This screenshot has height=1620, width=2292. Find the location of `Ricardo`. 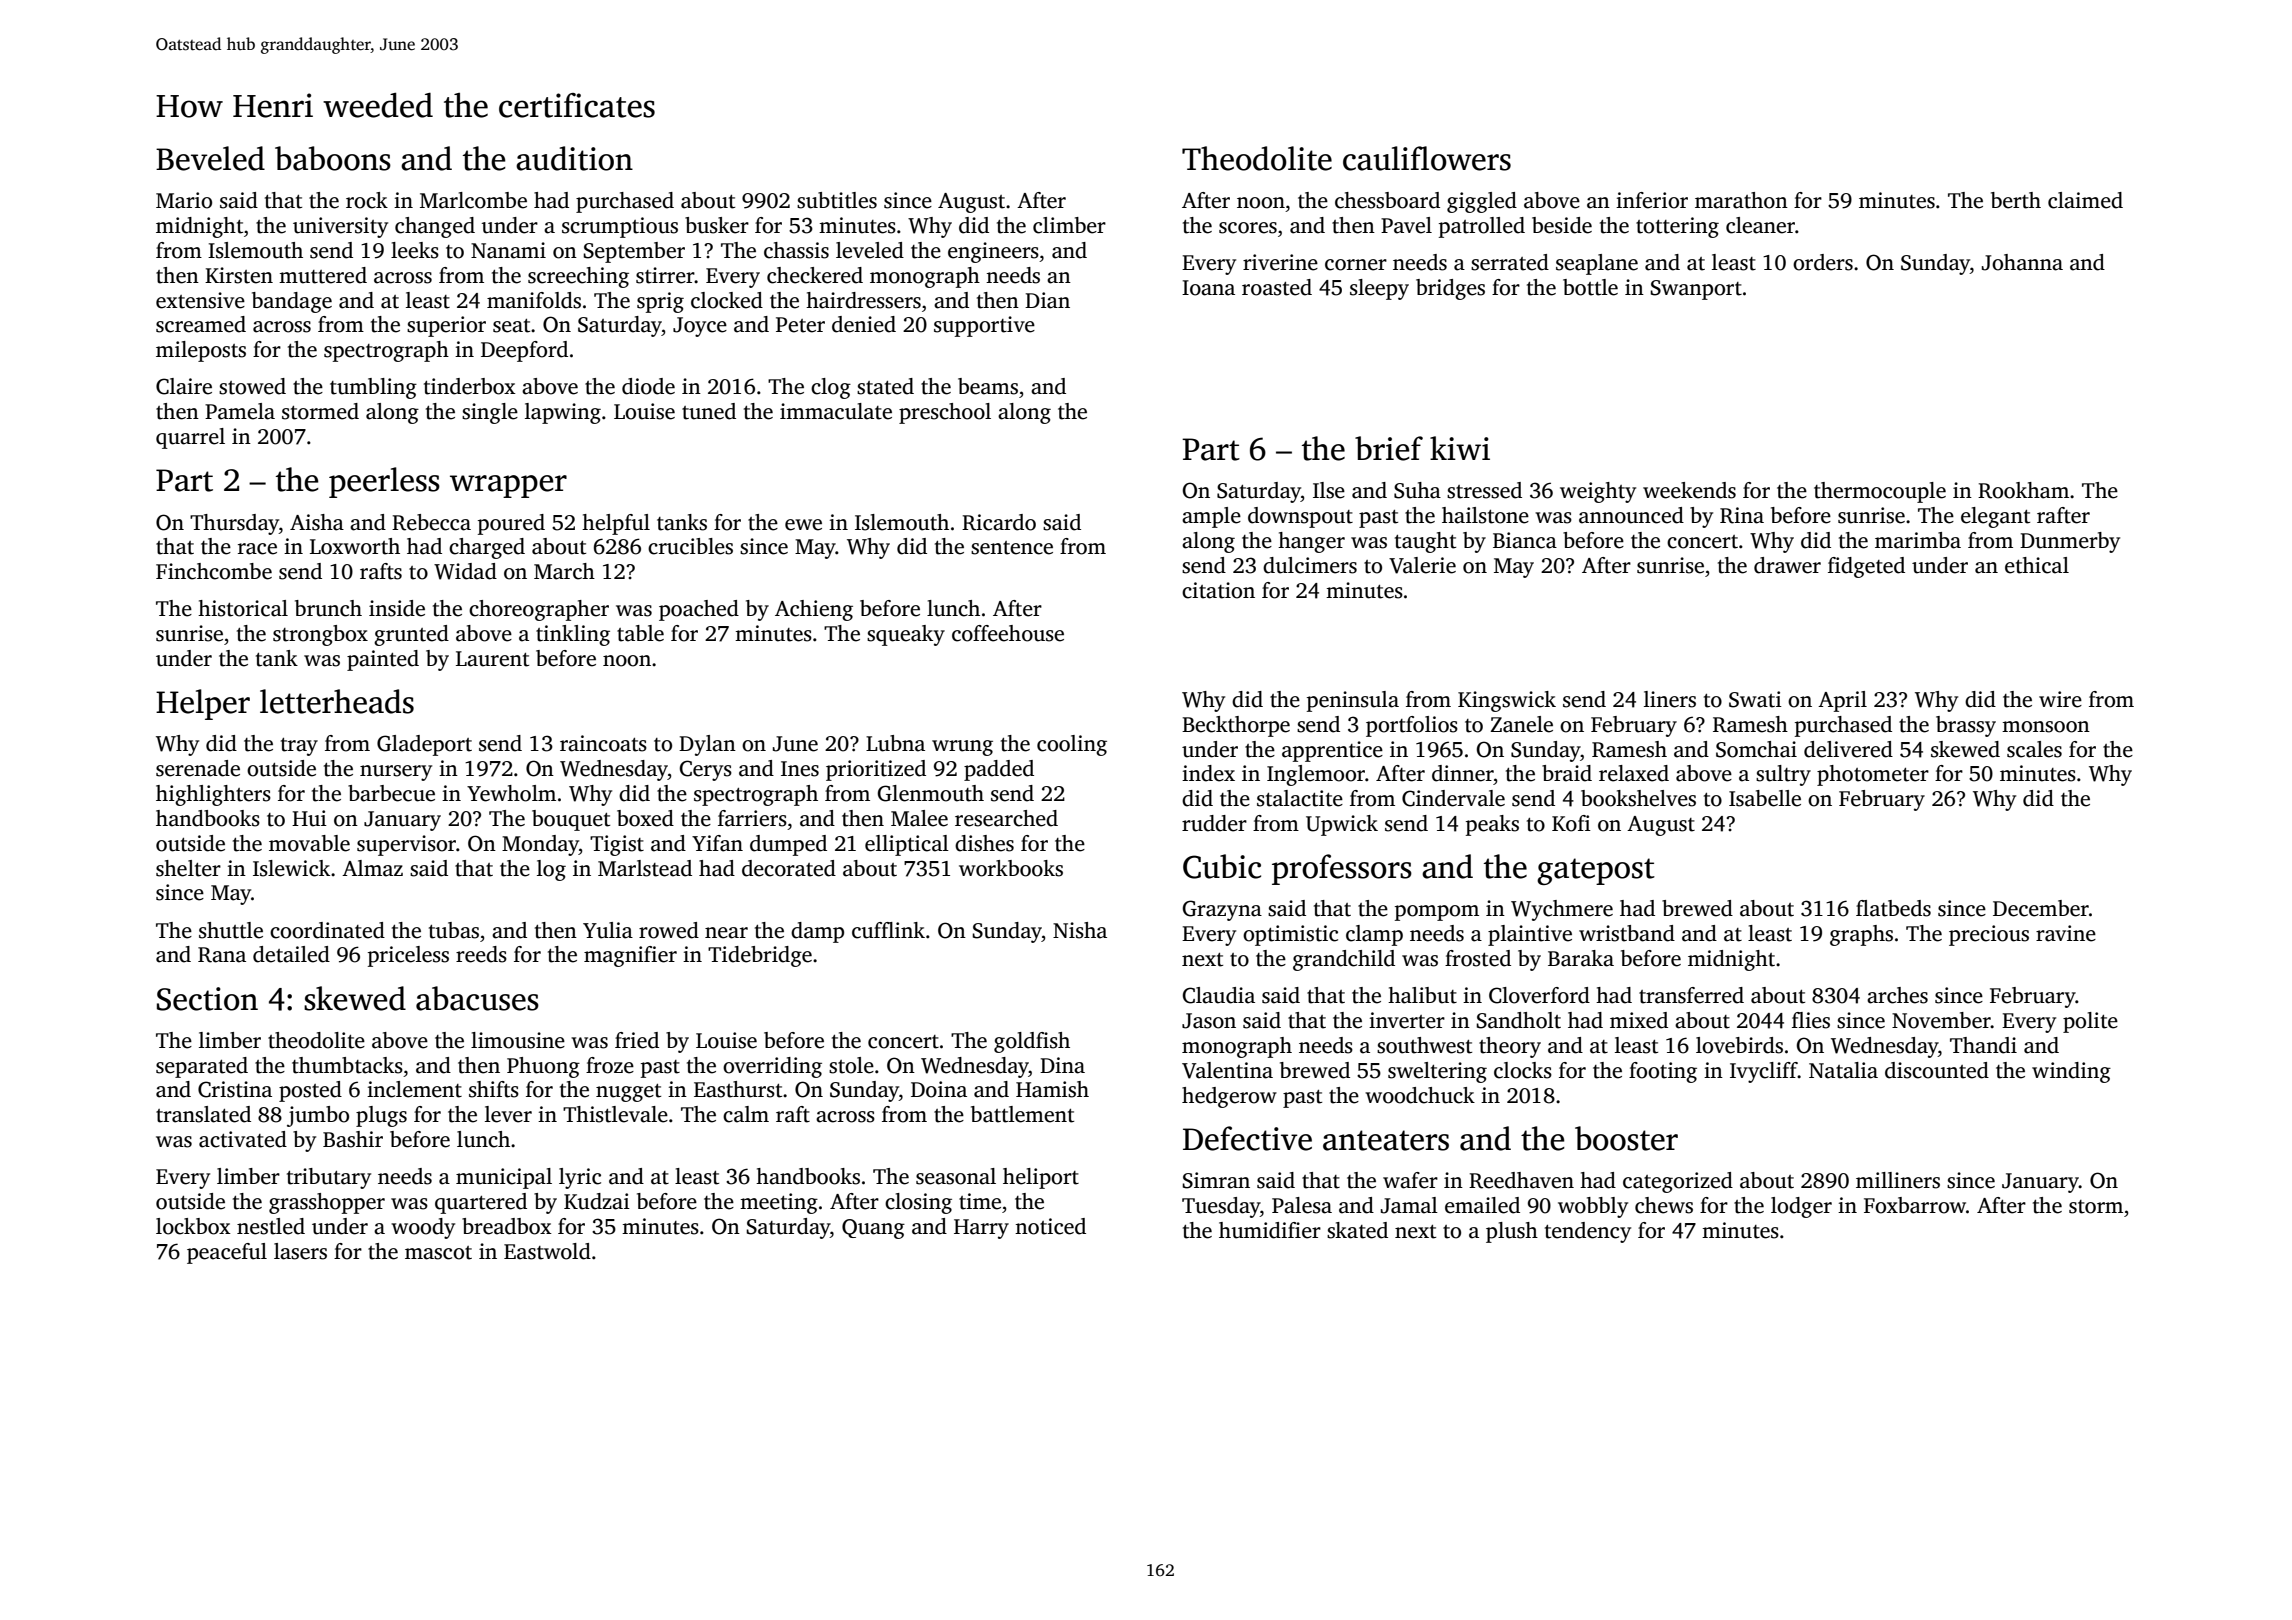

Ricardo is located at coordinates (999, 522).
